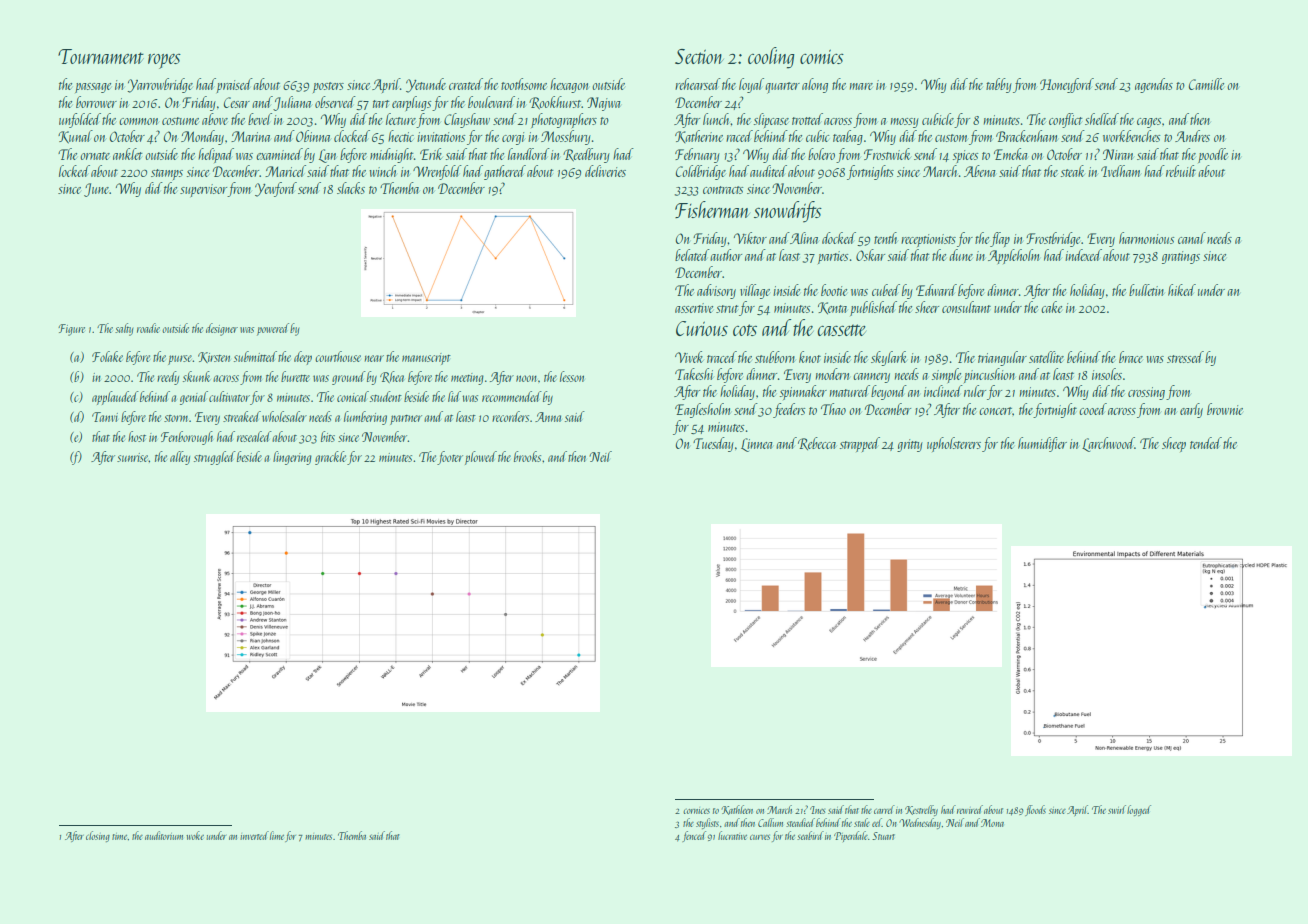  I want to click on brooks, so click(527, 456).
